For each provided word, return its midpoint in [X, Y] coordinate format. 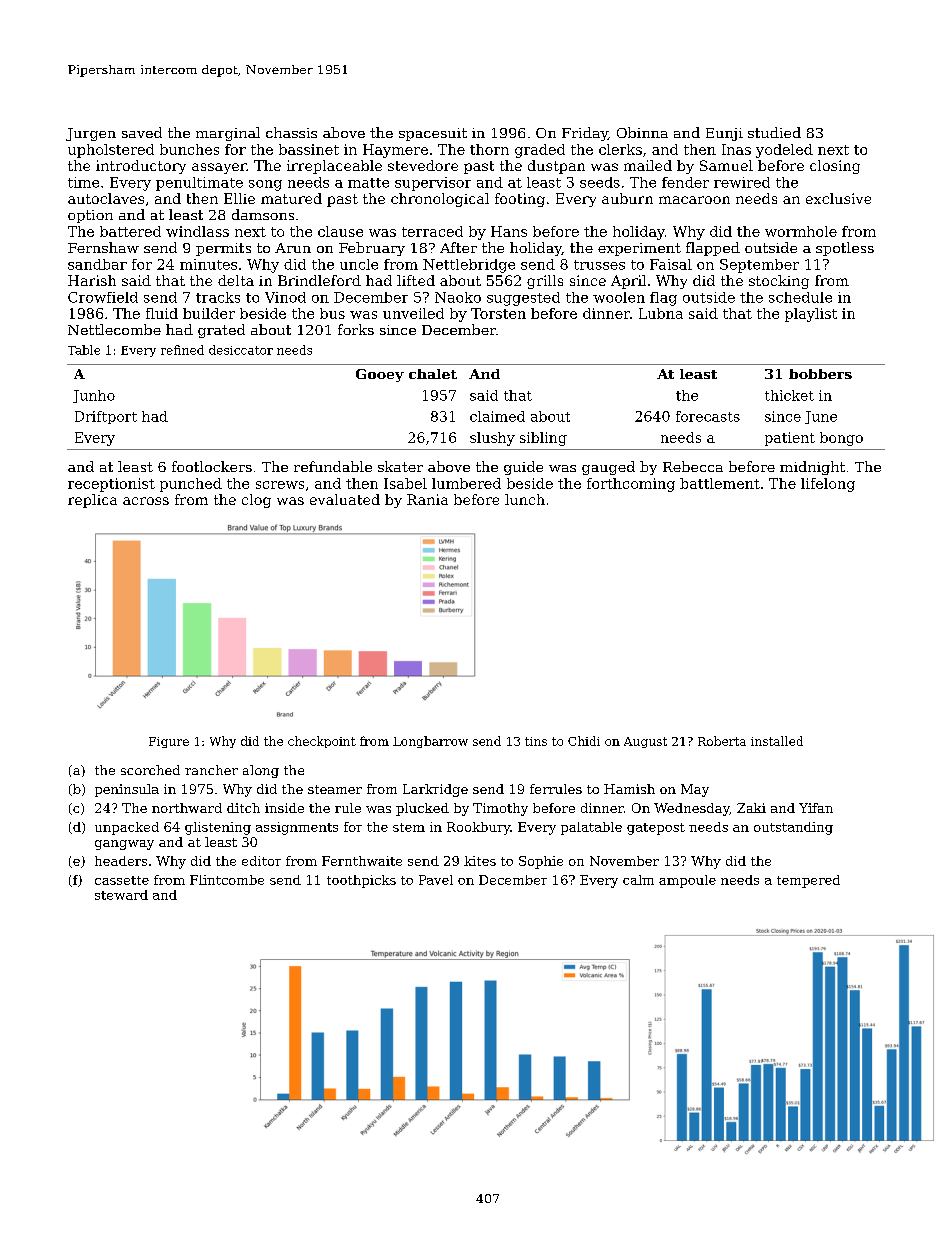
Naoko [458, 297]
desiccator [241, 350]
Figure [169, 742]
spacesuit [433, 134]
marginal [228, 134]
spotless [845, 249]
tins [536, 741]
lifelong [828, 485]
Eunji [724, 134]
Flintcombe [227, 880]
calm [638, 880]
